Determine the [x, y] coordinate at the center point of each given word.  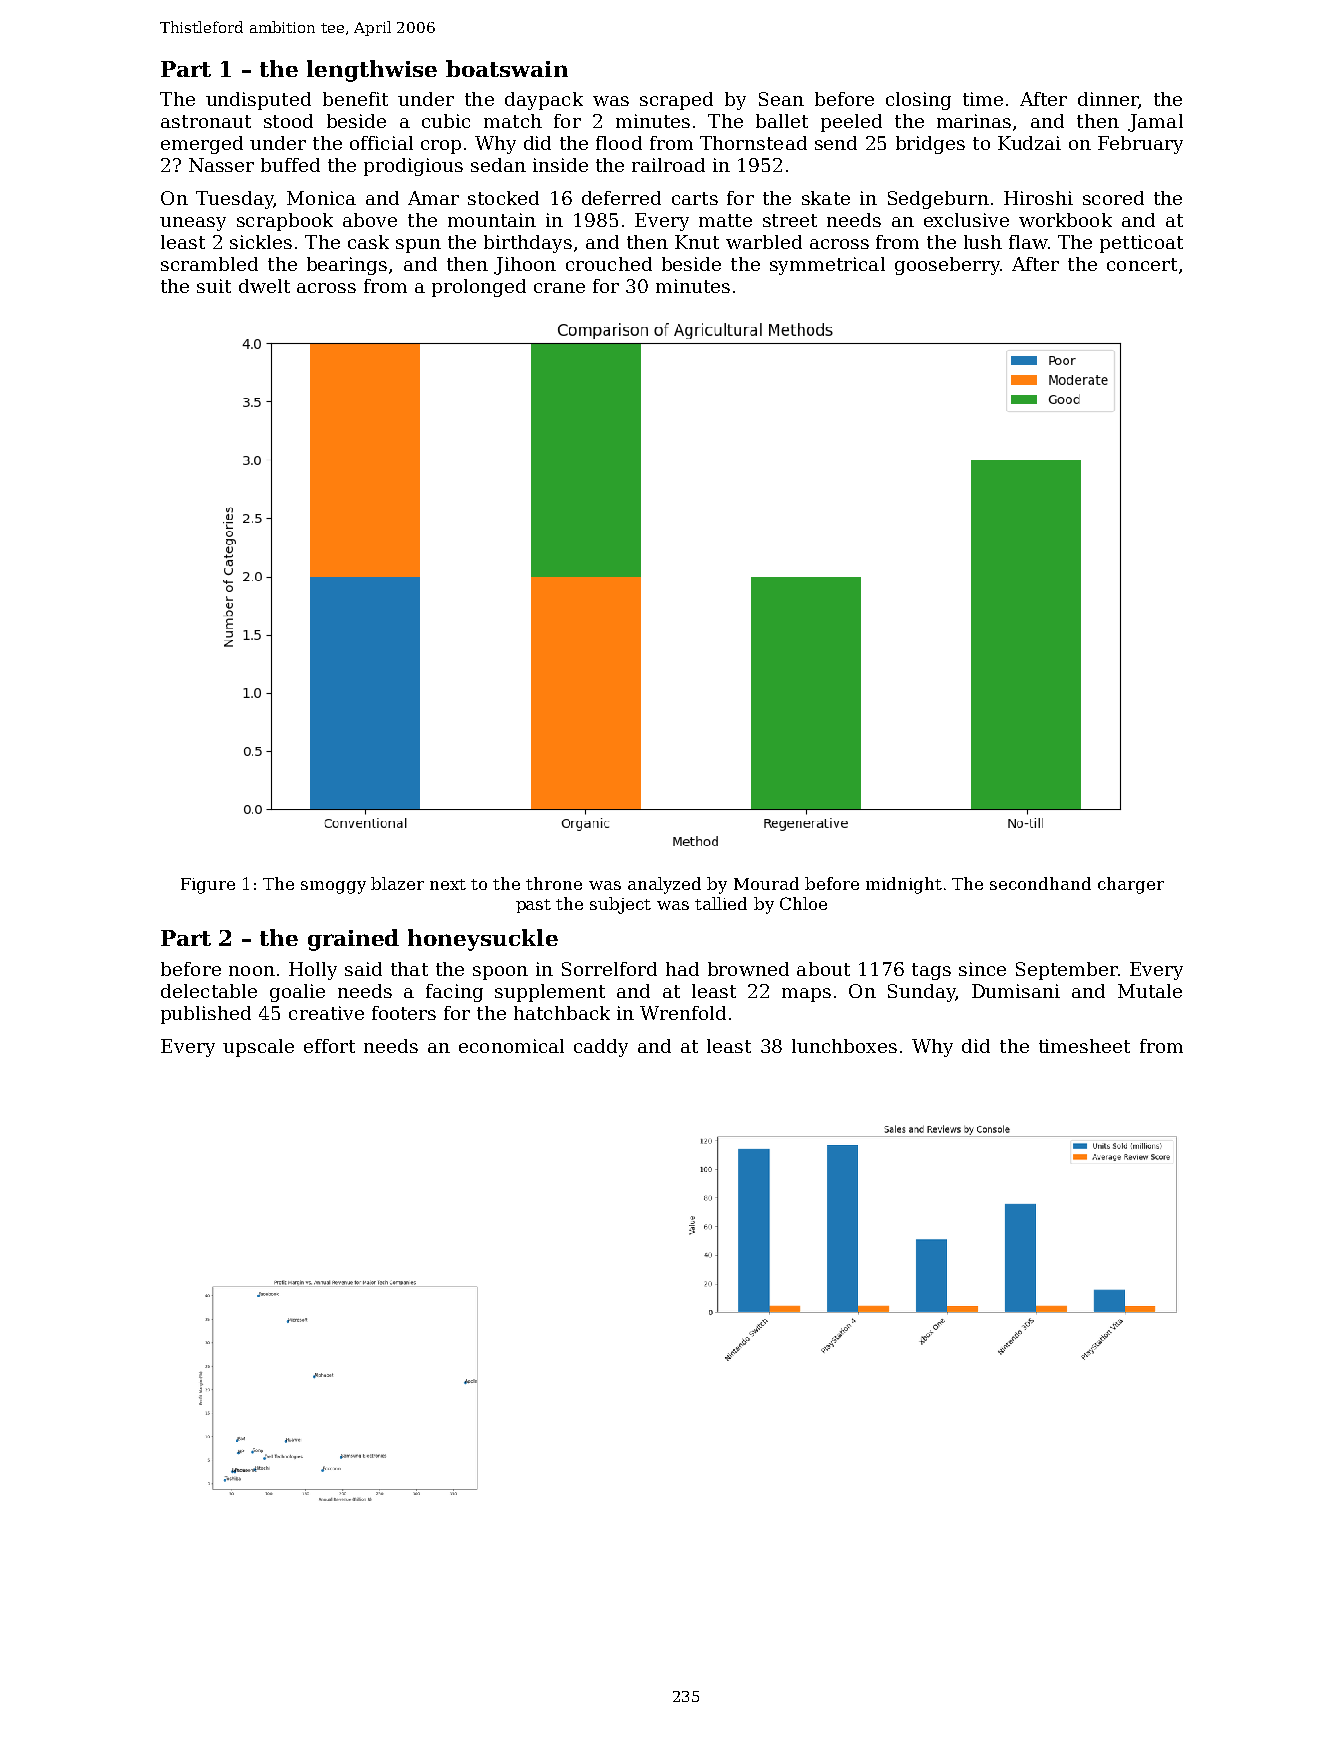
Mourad [766, 883]
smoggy [333, 887]
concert [1142, 264]
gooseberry [947, 266]
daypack [544, 101]
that [409, 969]
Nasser [221, 165]
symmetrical [827, 266]
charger [1131, 885]
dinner [1108, 99]
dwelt [264, 286]
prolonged [479, 288]
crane [559, 288]
